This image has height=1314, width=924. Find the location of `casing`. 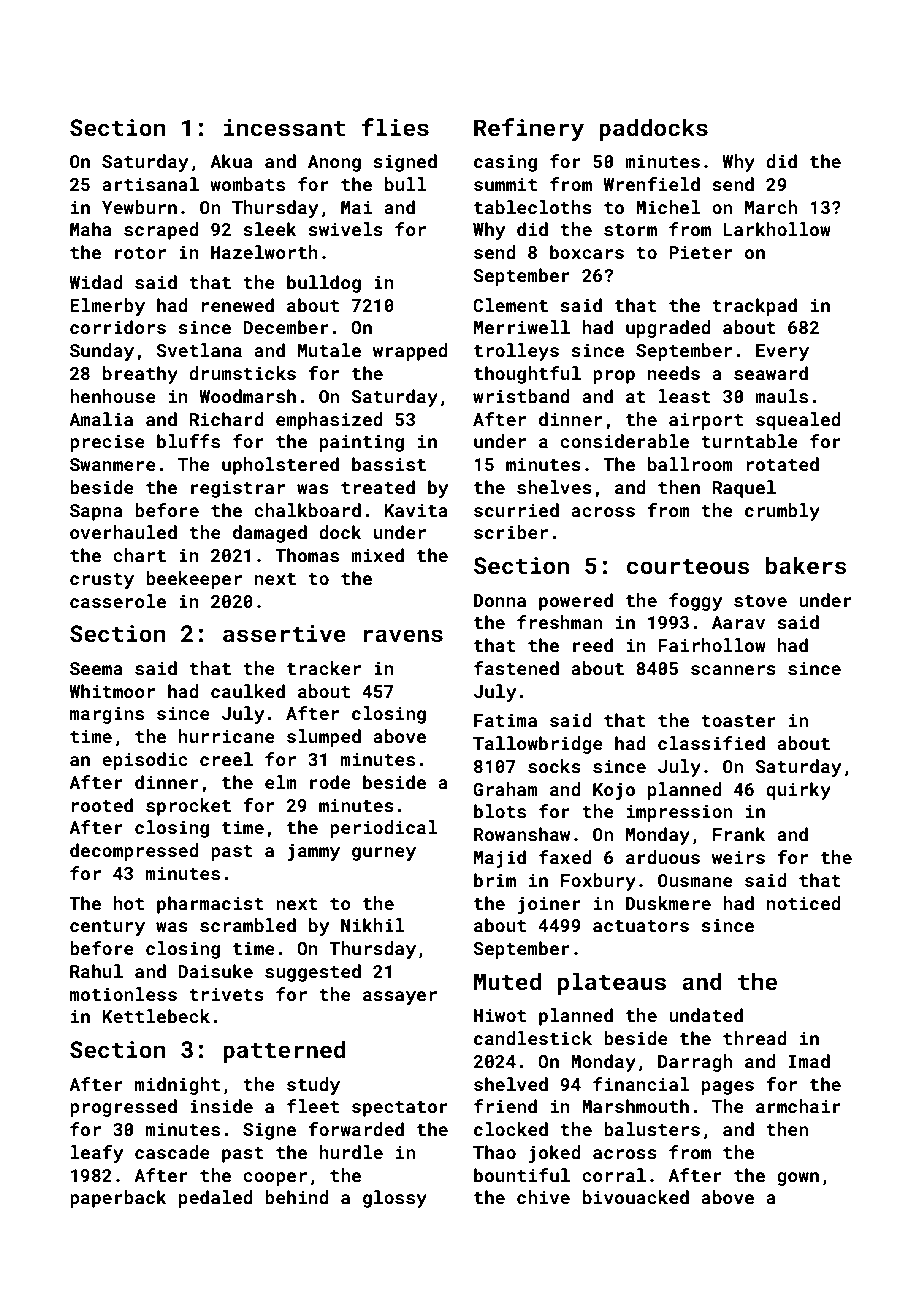

casing is located at coordinates (505, 163).
